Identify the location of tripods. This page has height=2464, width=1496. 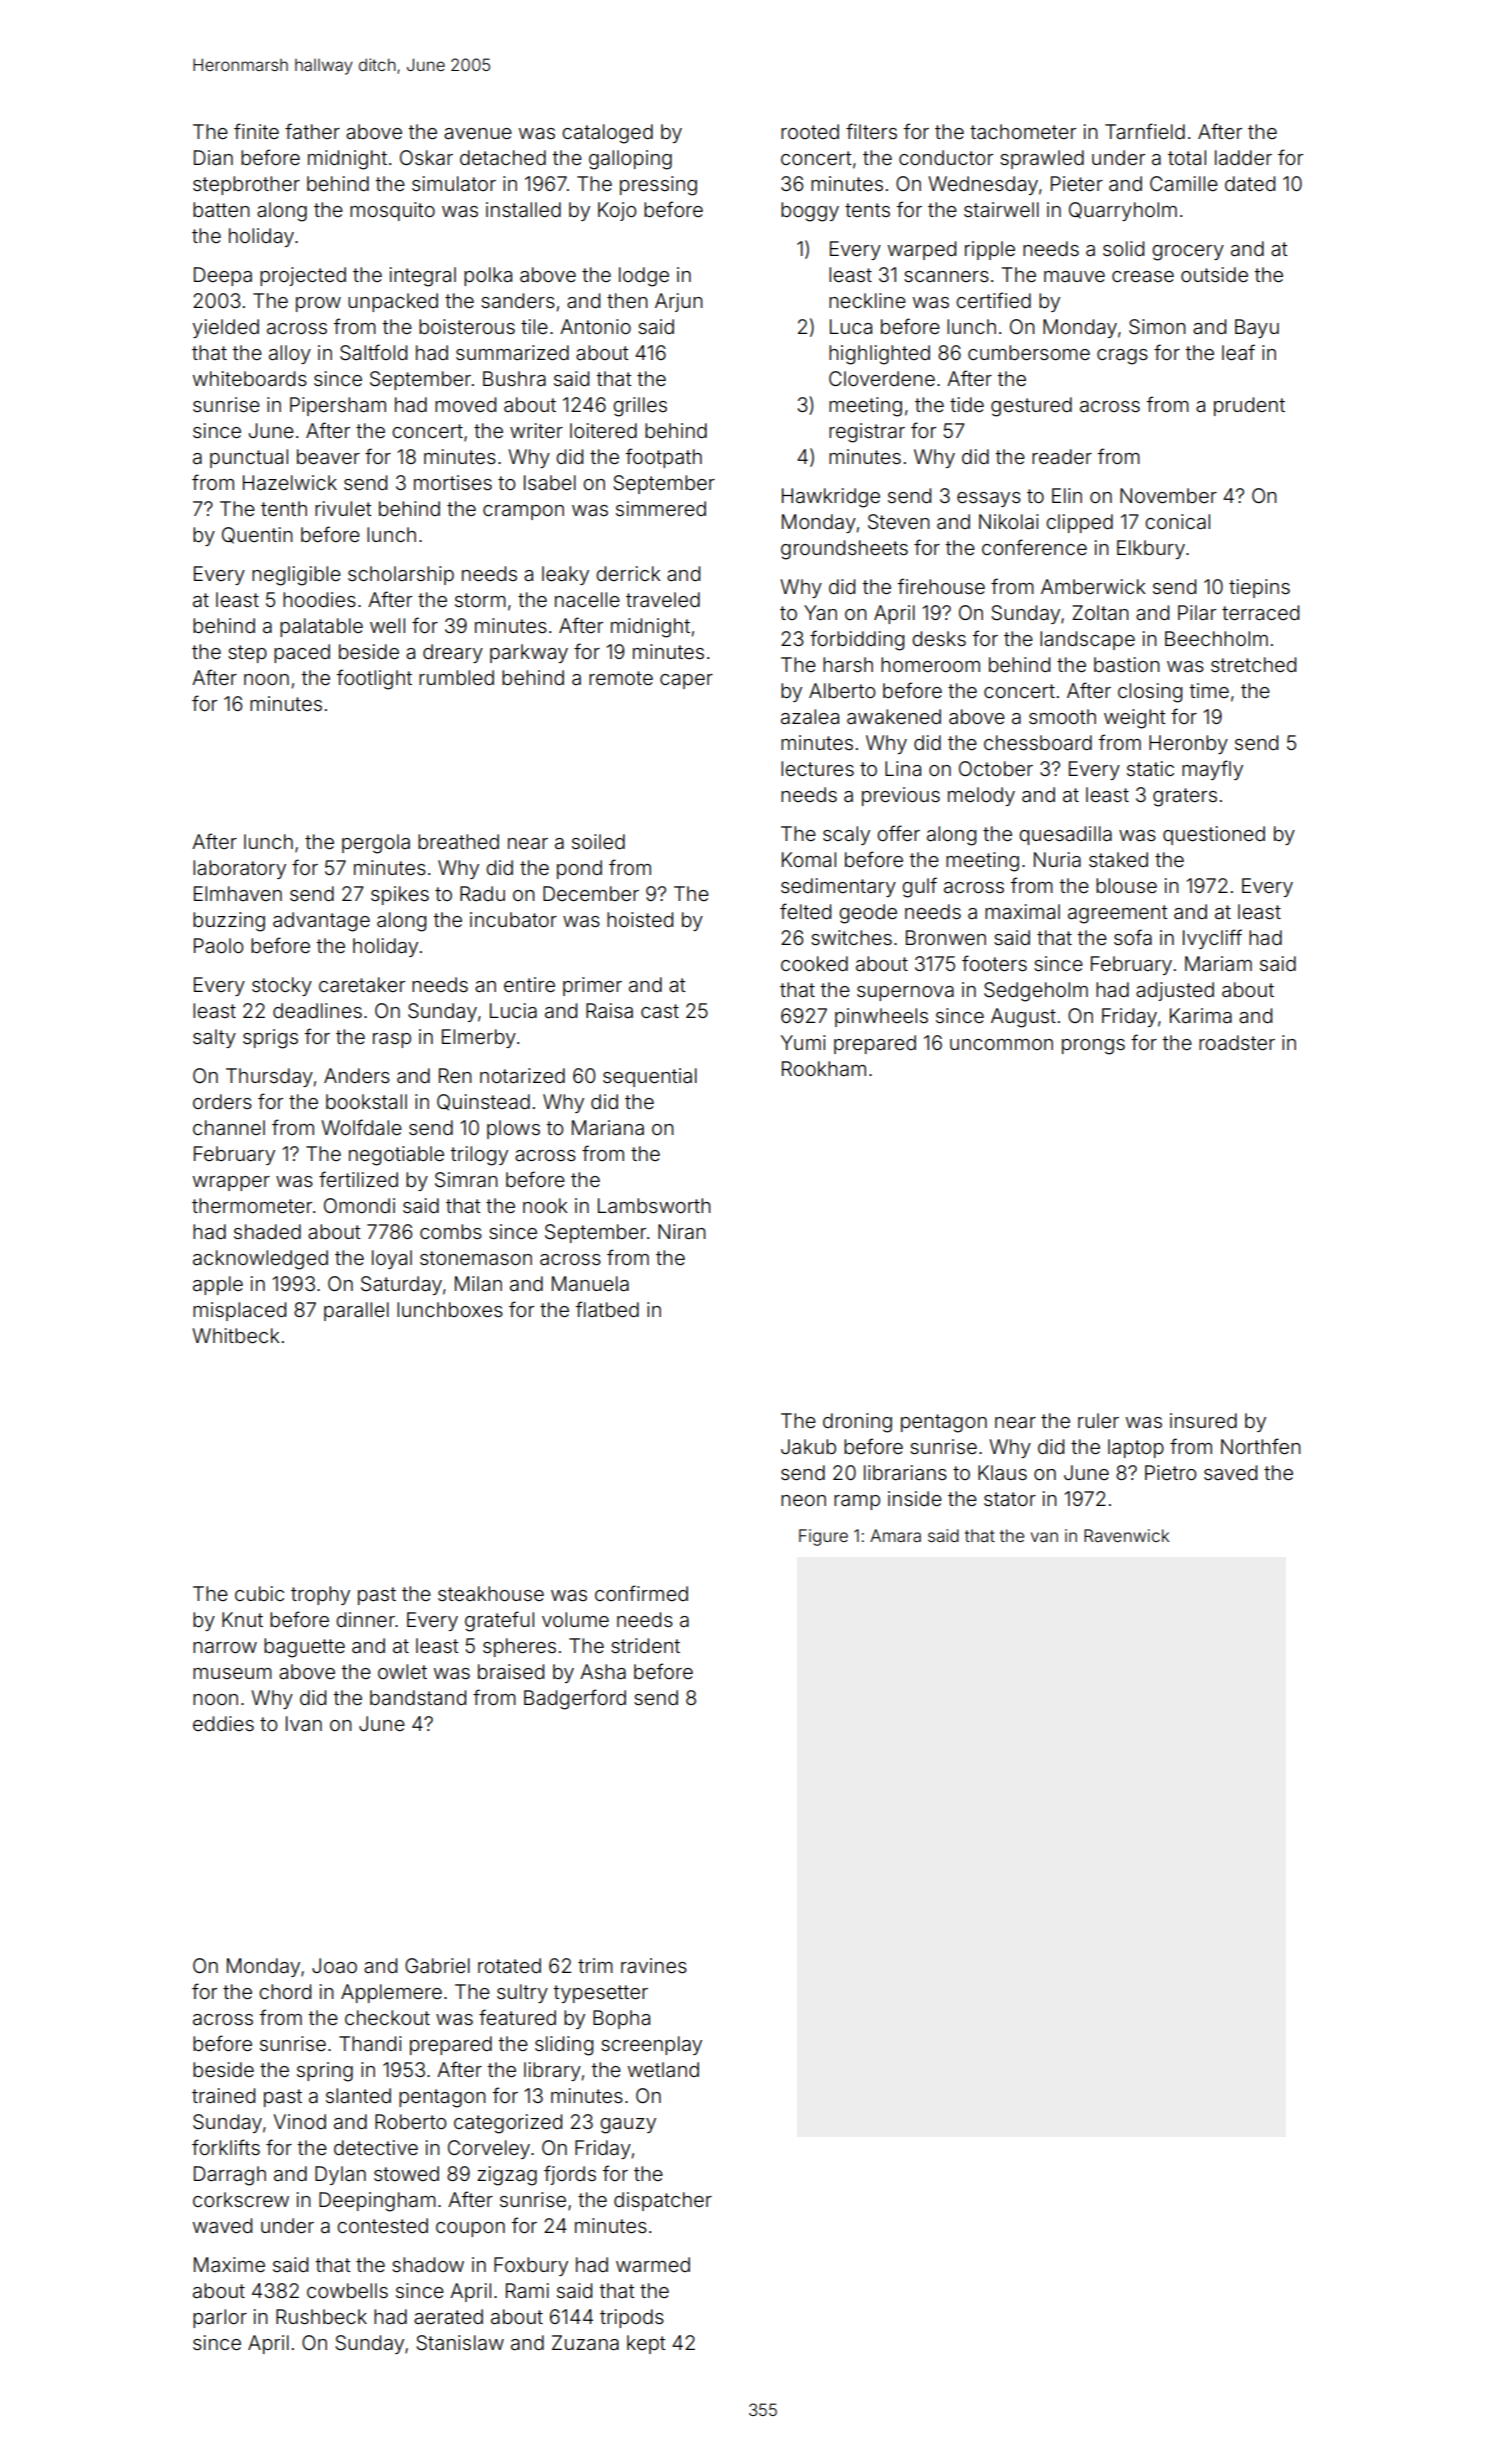
(632, 2318).
